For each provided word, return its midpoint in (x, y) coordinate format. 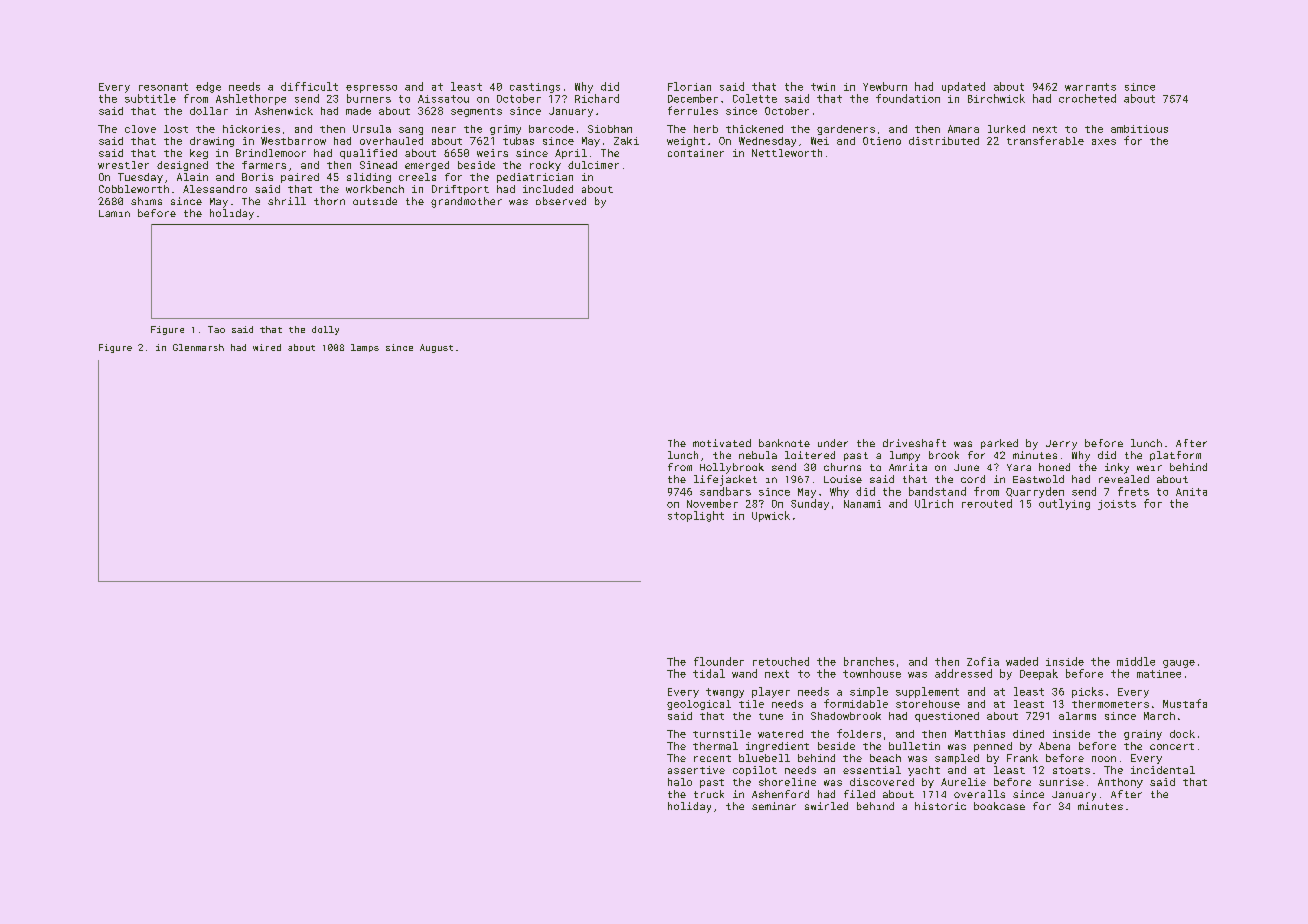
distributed (944, 141)
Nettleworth (787, 153)
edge (208, 87)
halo (680, 782)
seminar (774, 806)
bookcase (999, 806)
